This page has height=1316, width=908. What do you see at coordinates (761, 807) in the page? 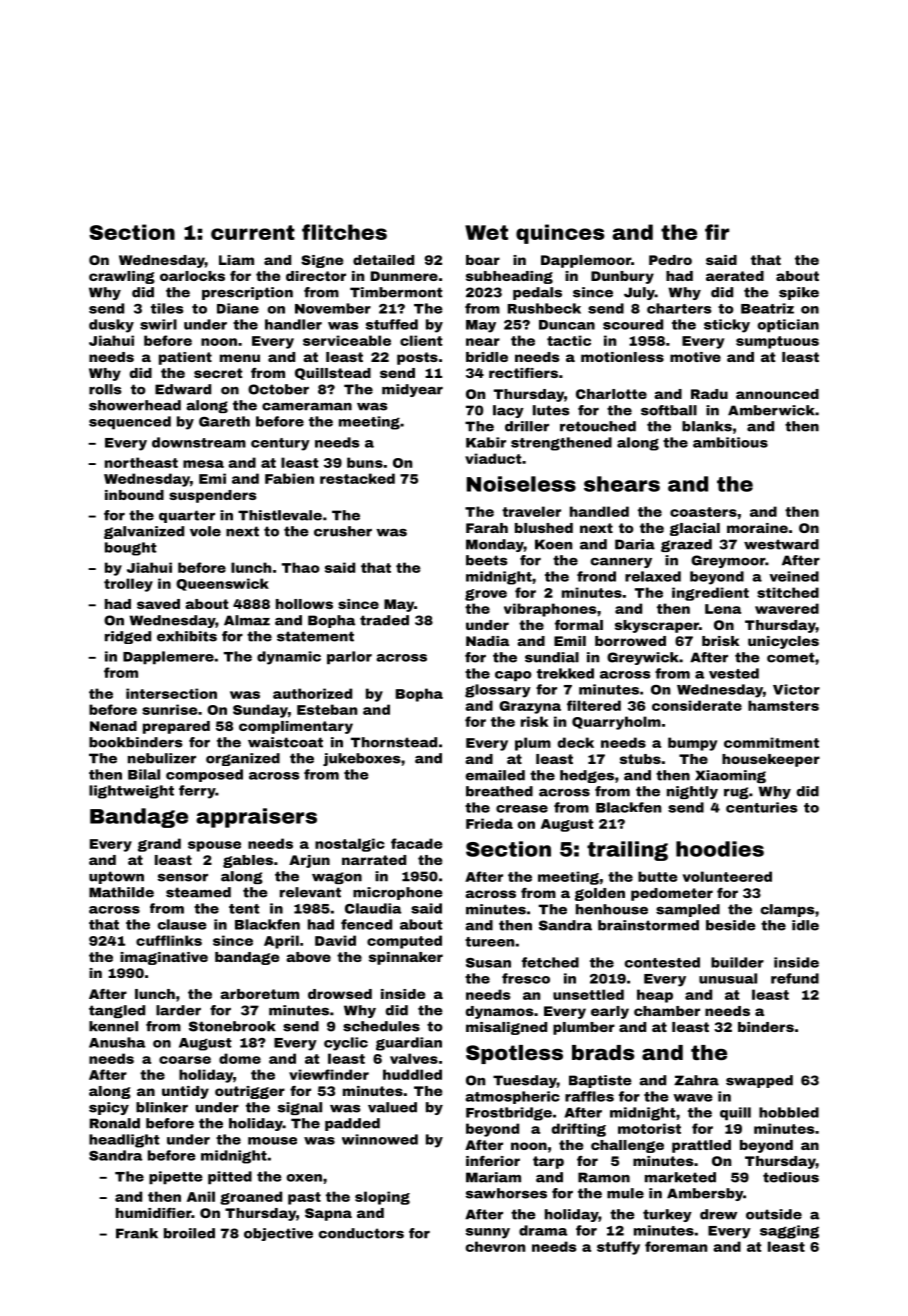
I see `centuries` at bounding box center [761, 807].
